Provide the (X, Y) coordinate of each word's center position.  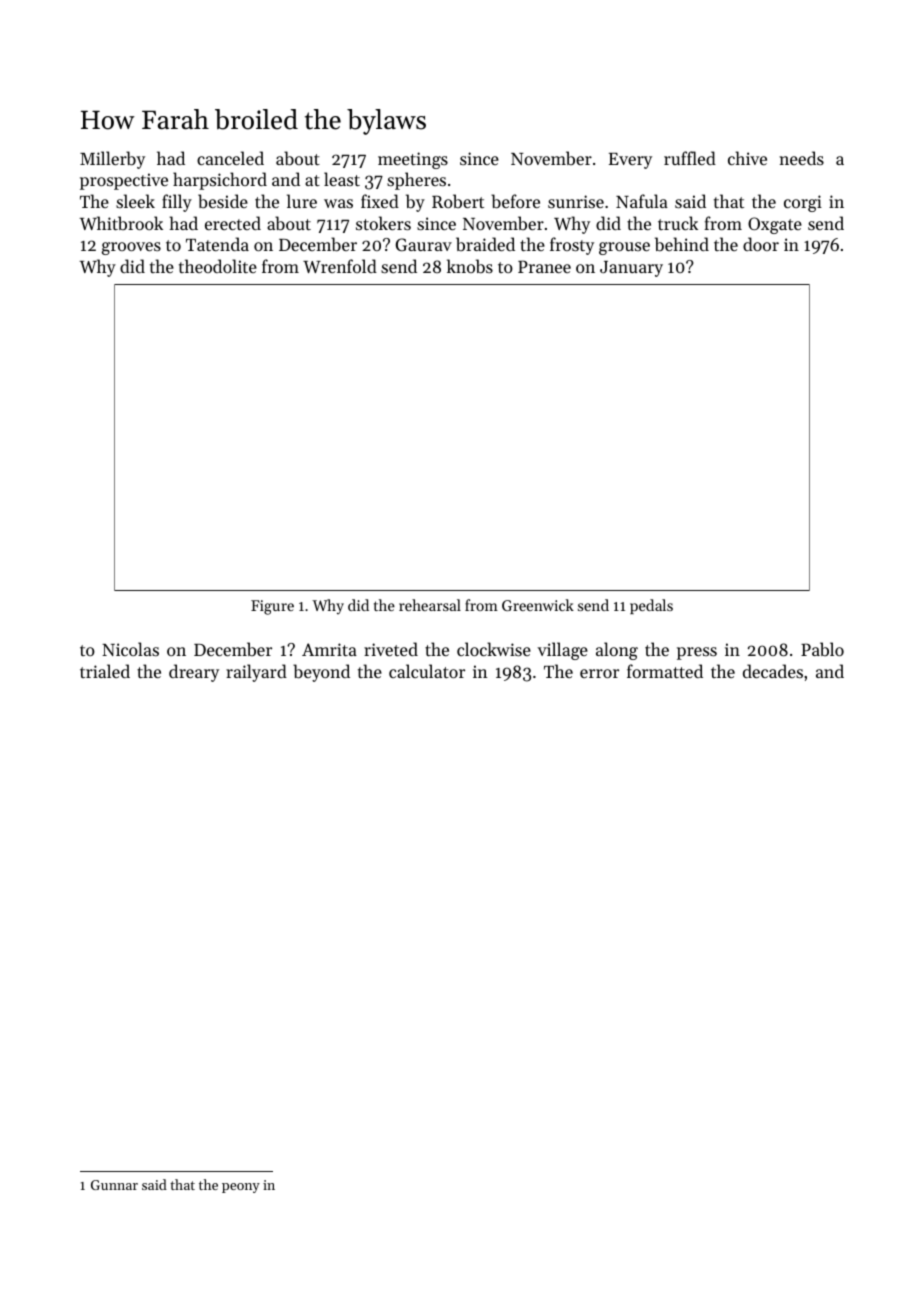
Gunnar (114, 1185)
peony (241, 1188)
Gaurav (424, 244)
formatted (665, 671)
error (599, 673)
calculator (427, 671)
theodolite (218, 266)
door (761, 244)
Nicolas (130, 649)
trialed (105, 671)
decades (773, 671)
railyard (256, 673)
